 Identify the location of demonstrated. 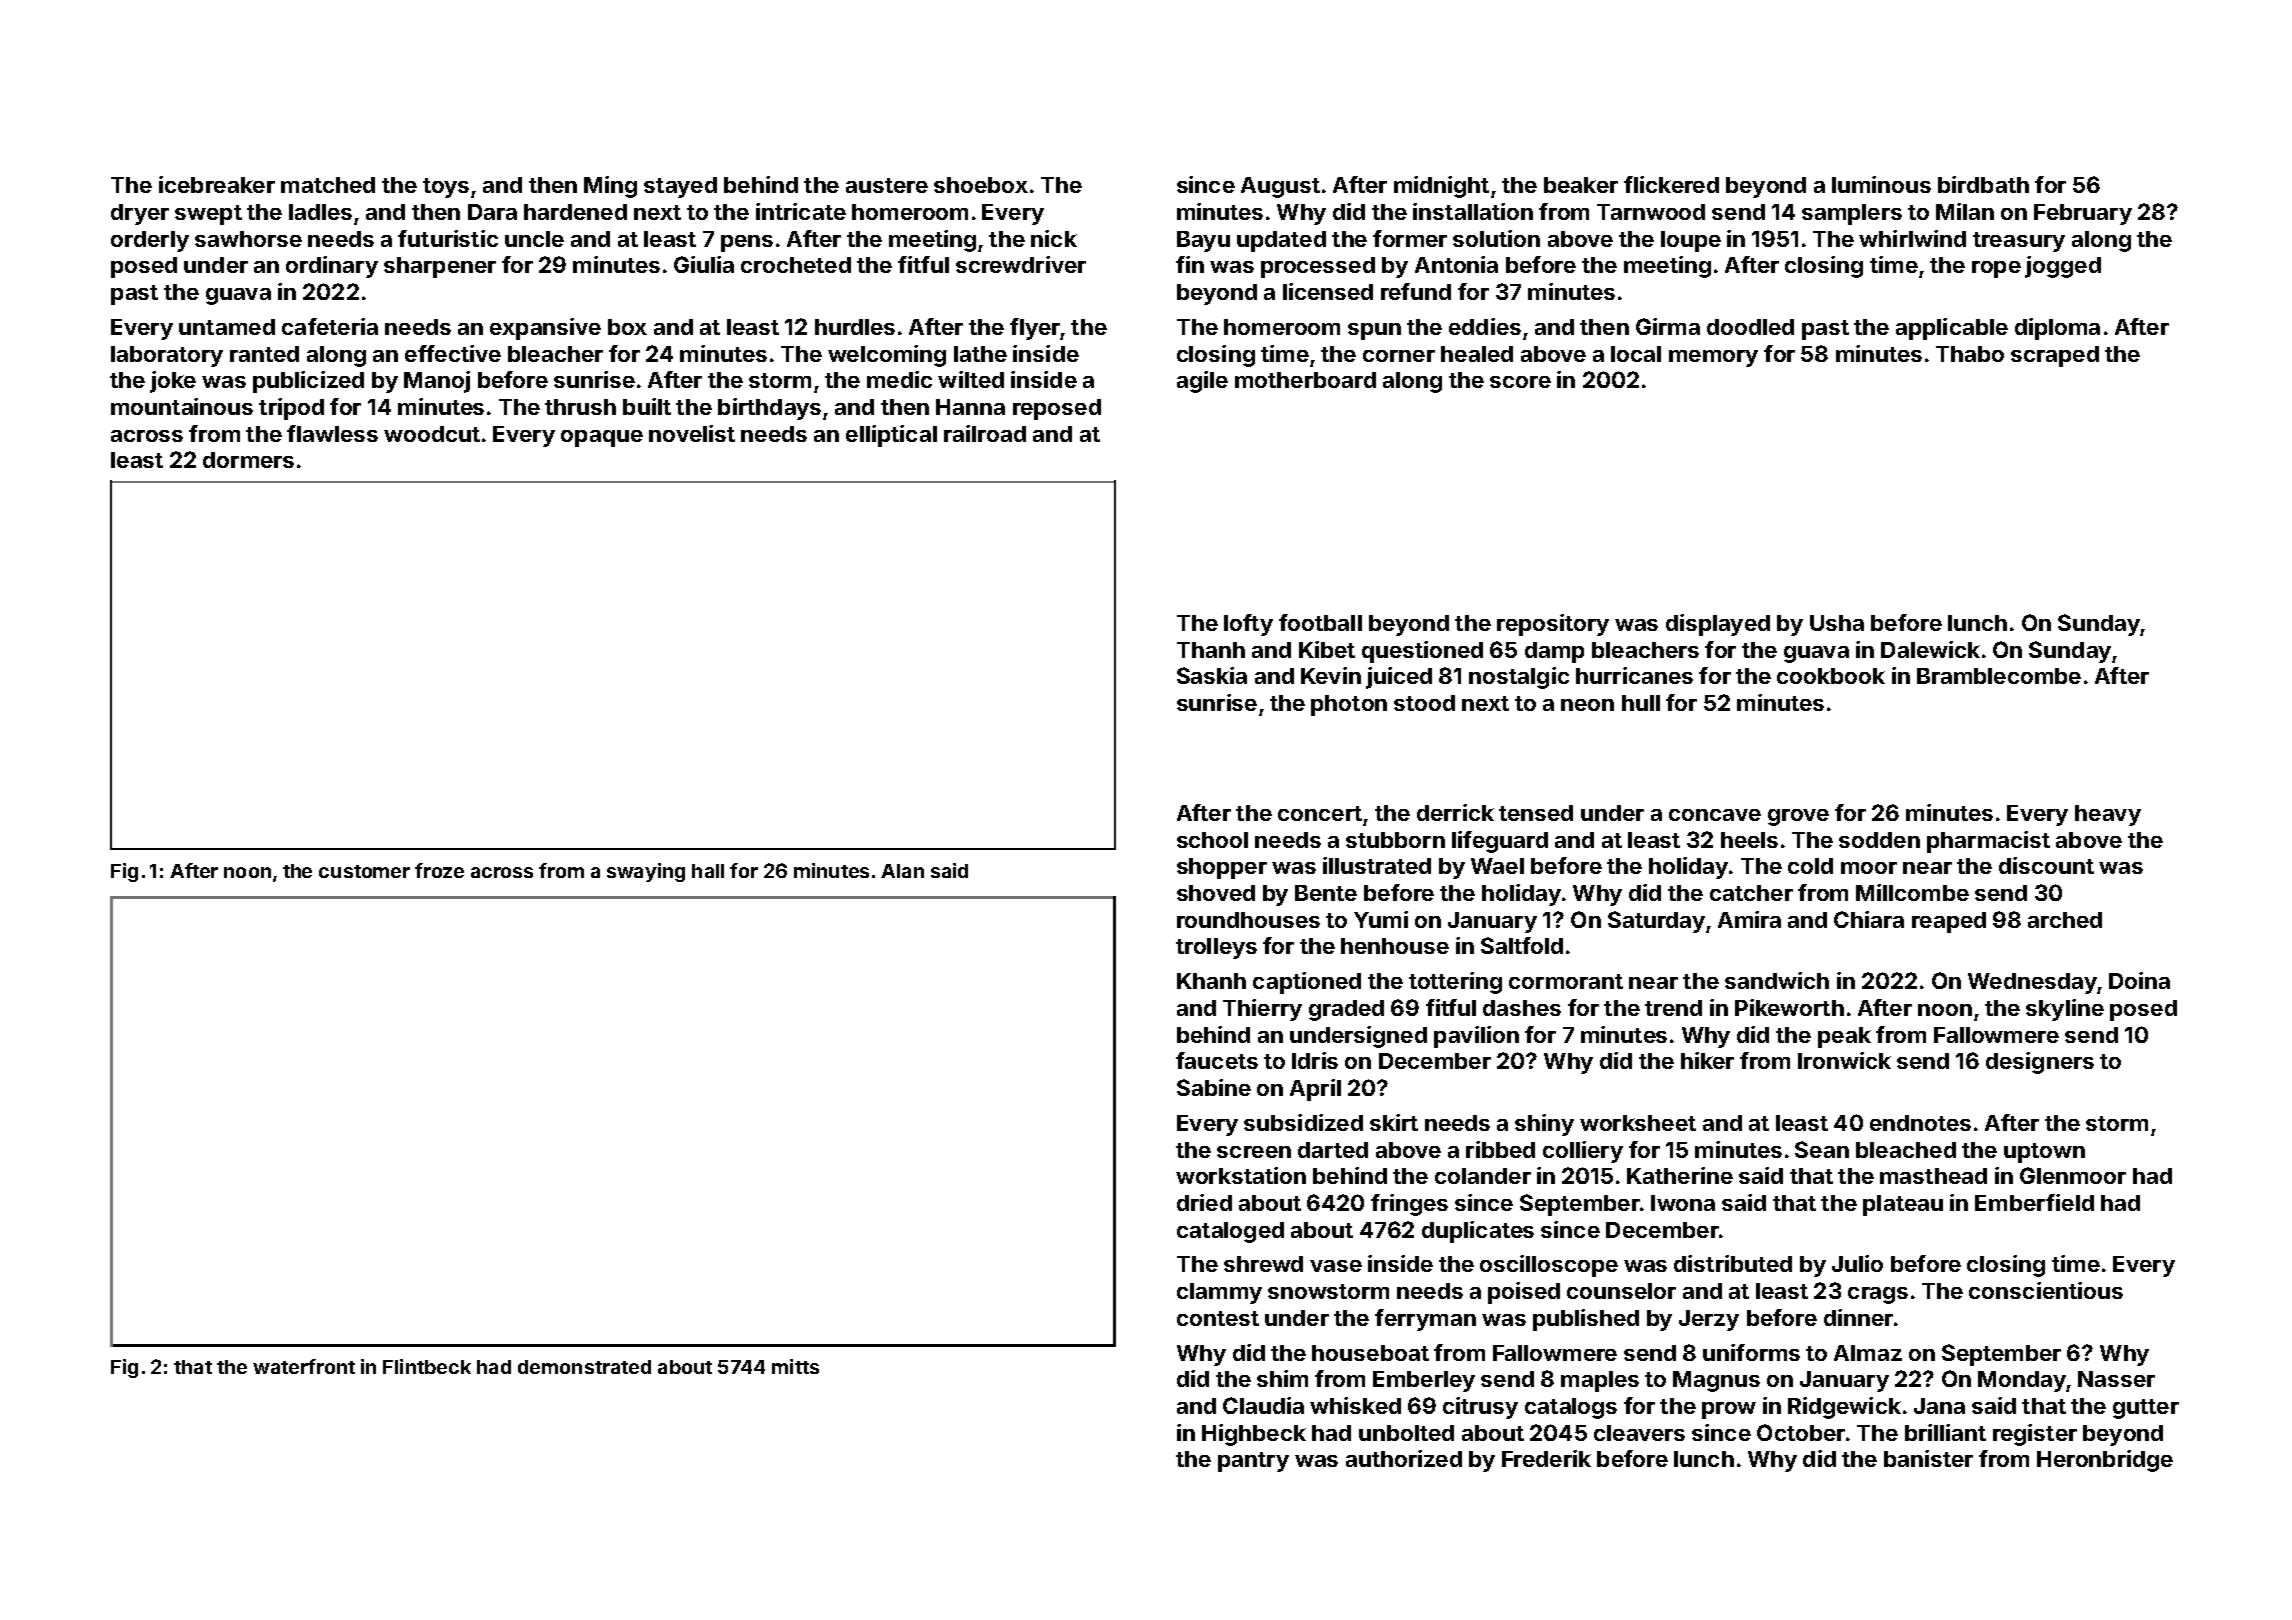
(584, 1367).
